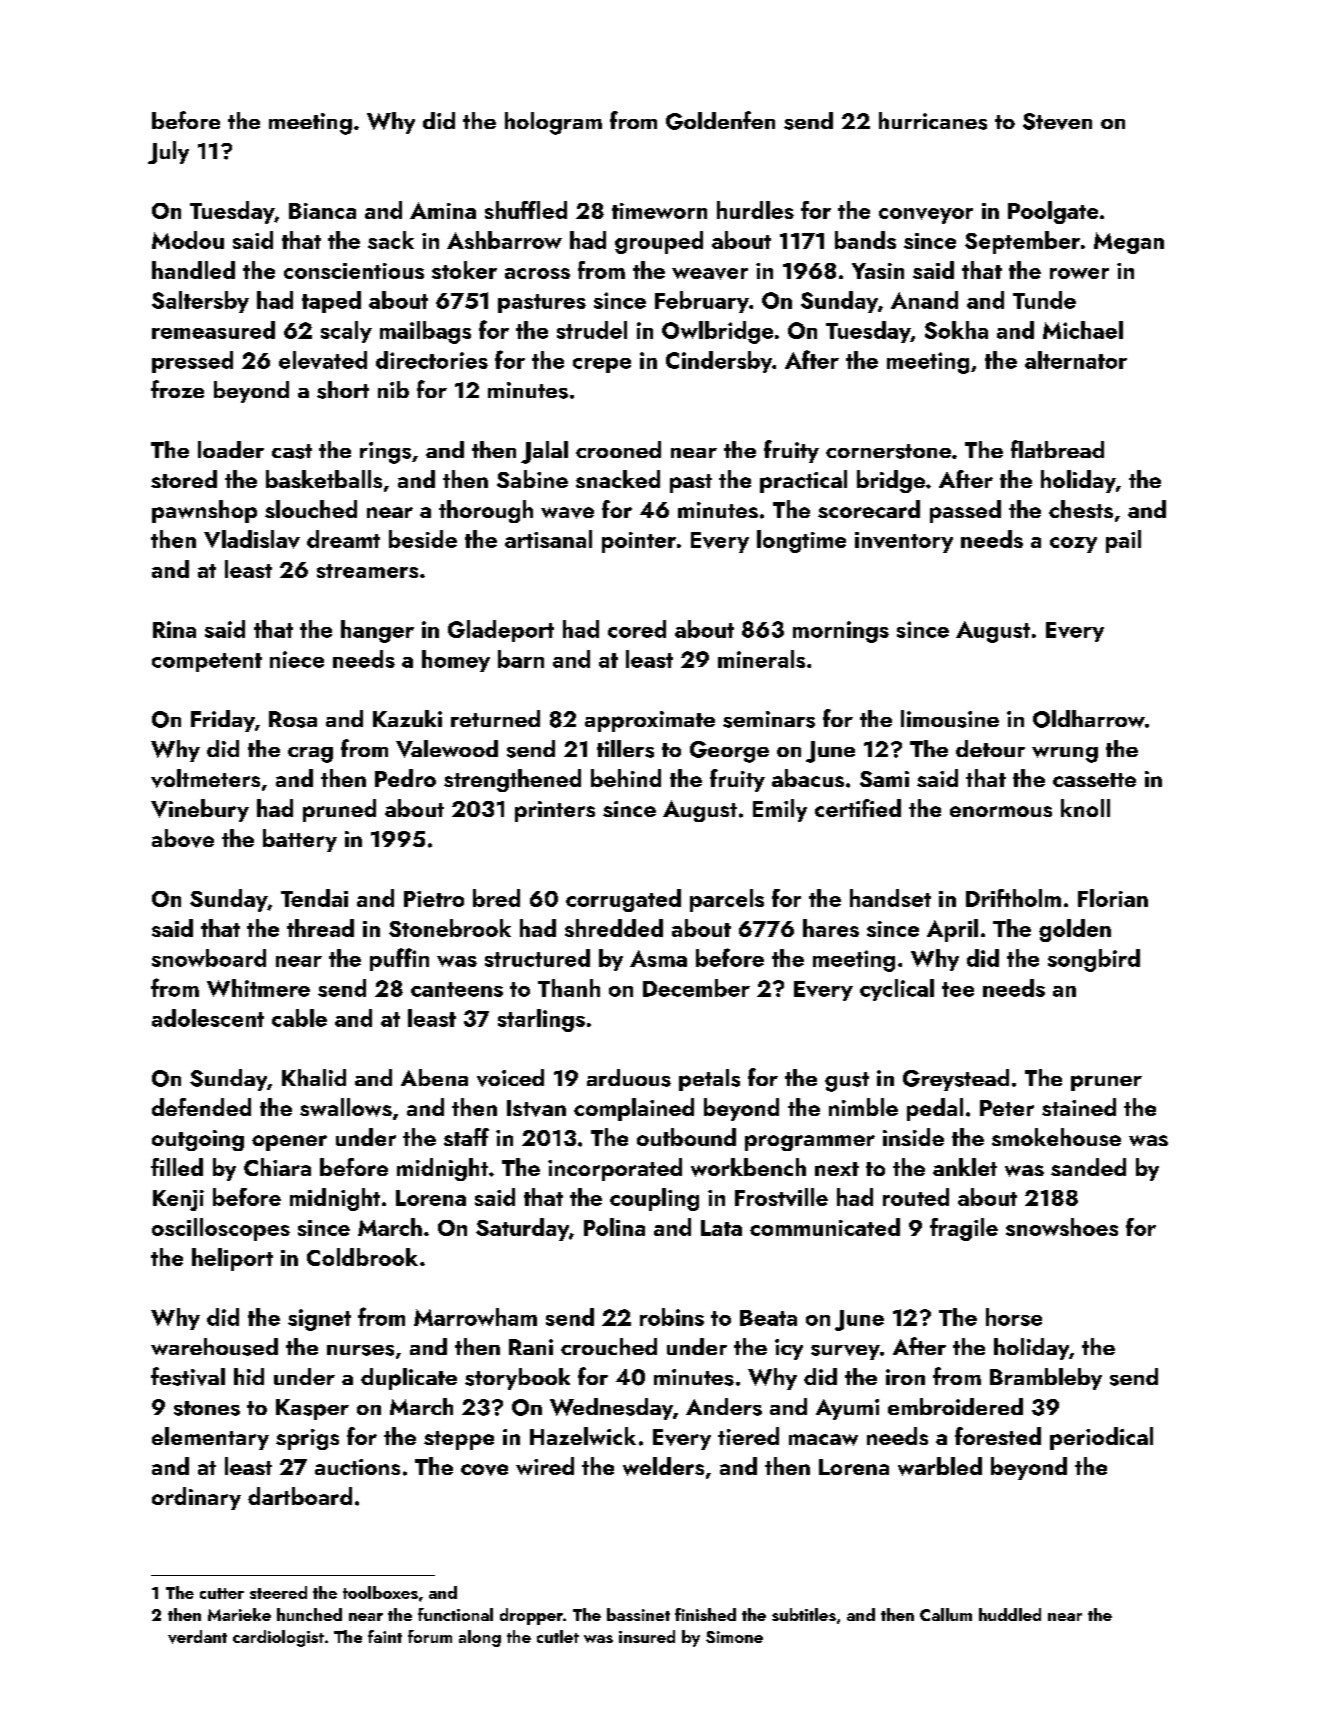 The height and width of the document is (1709, 1321). Describe the element at coordinates (1057, 121) in the document. I see `Steven` at that location.
